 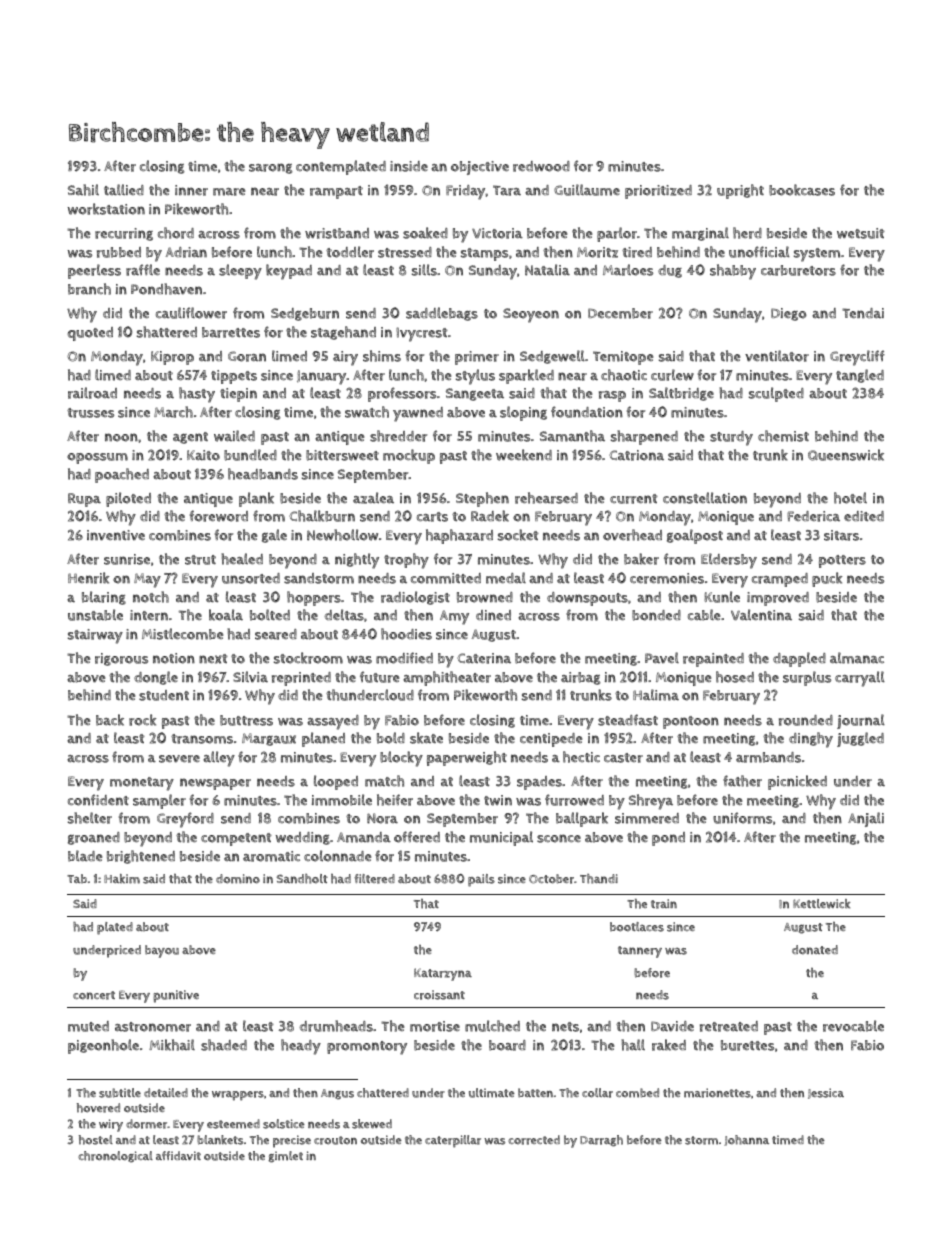 I want to click on sarong, so click(x=271, y=168).
